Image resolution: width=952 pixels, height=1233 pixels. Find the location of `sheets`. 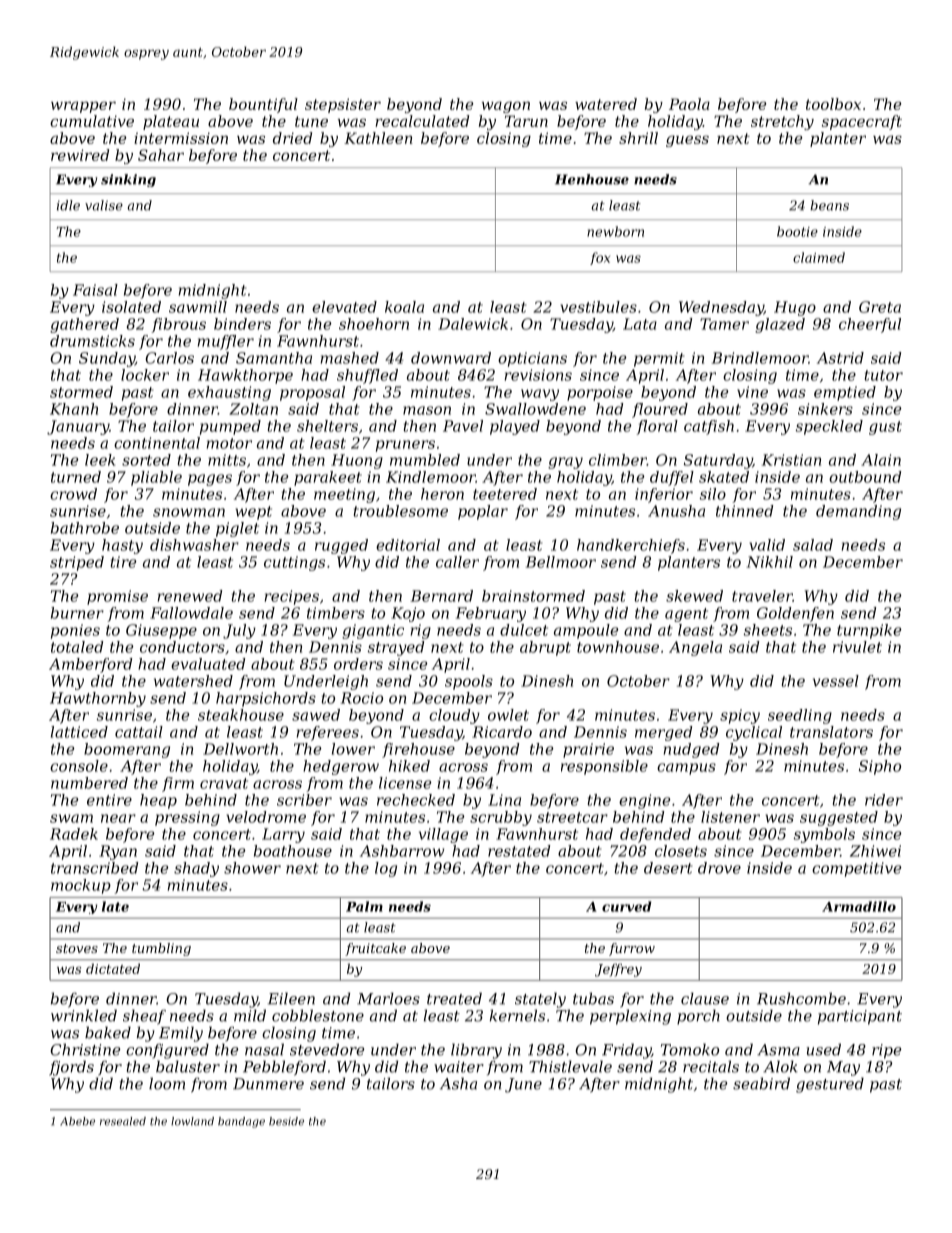

sheets is located at coordinates (768, 630).
